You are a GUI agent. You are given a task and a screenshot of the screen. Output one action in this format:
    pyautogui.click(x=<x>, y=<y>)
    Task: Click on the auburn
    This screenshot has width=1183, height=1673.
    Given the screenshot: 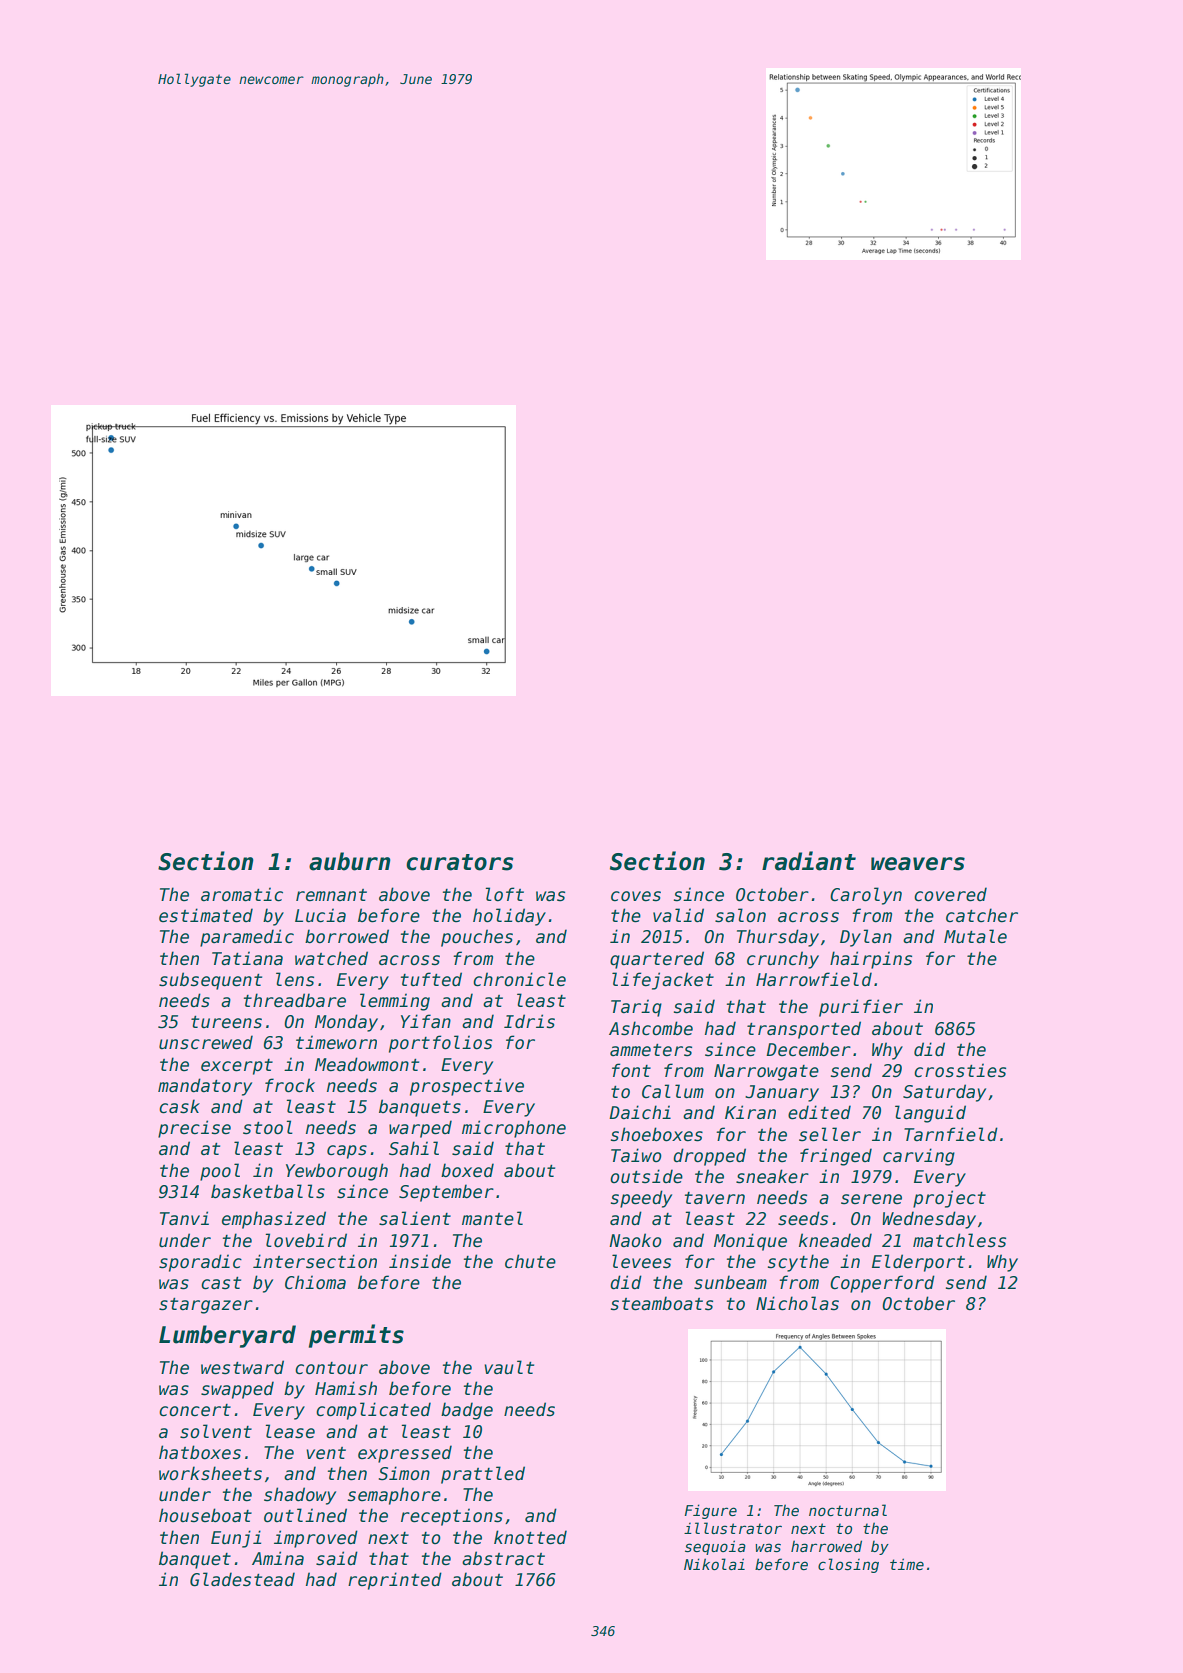 What is the action you would take?
    pyautogui.click(x=350, y=861)
